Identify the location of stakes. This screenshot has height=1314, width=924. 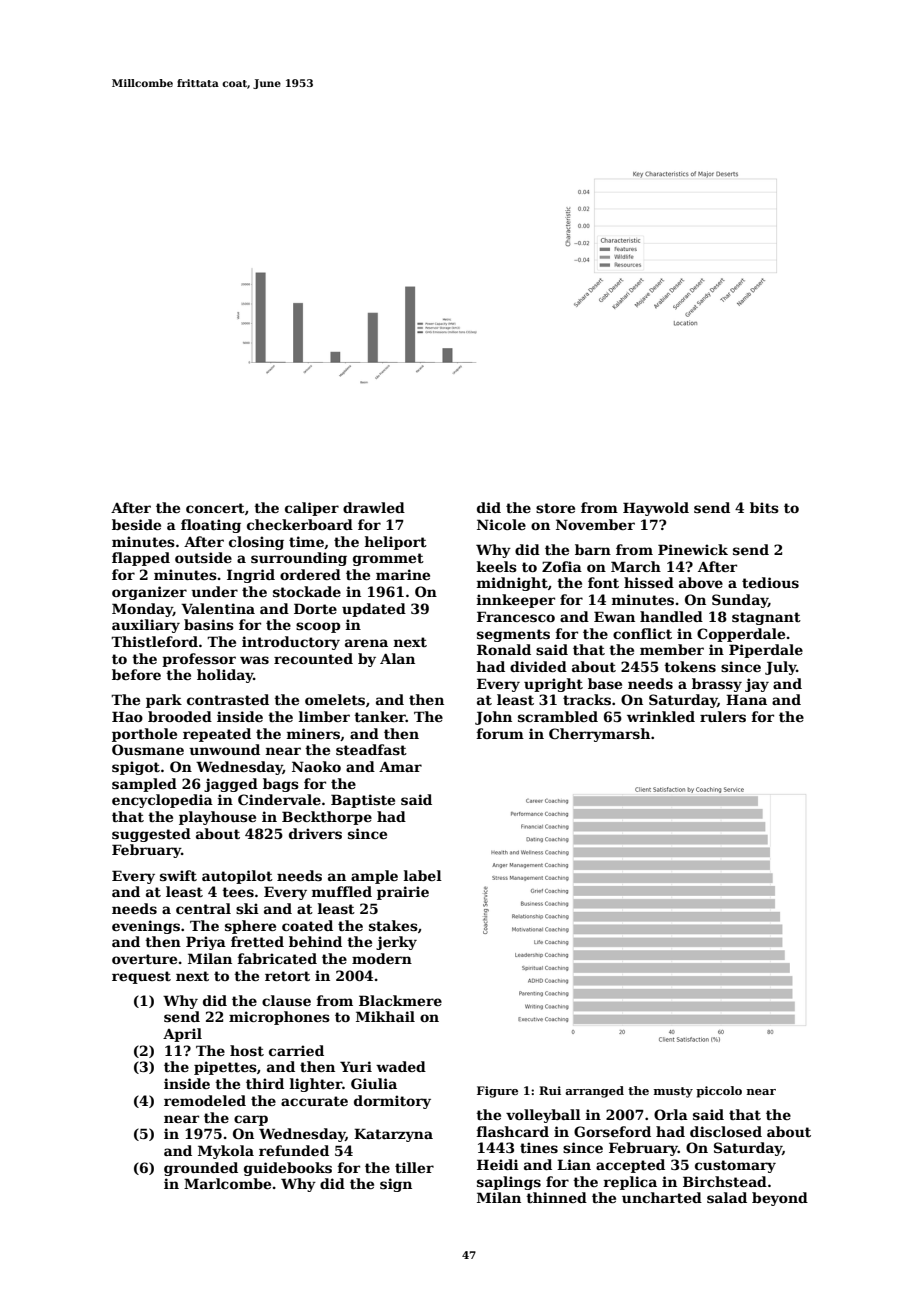
(393, 925).
